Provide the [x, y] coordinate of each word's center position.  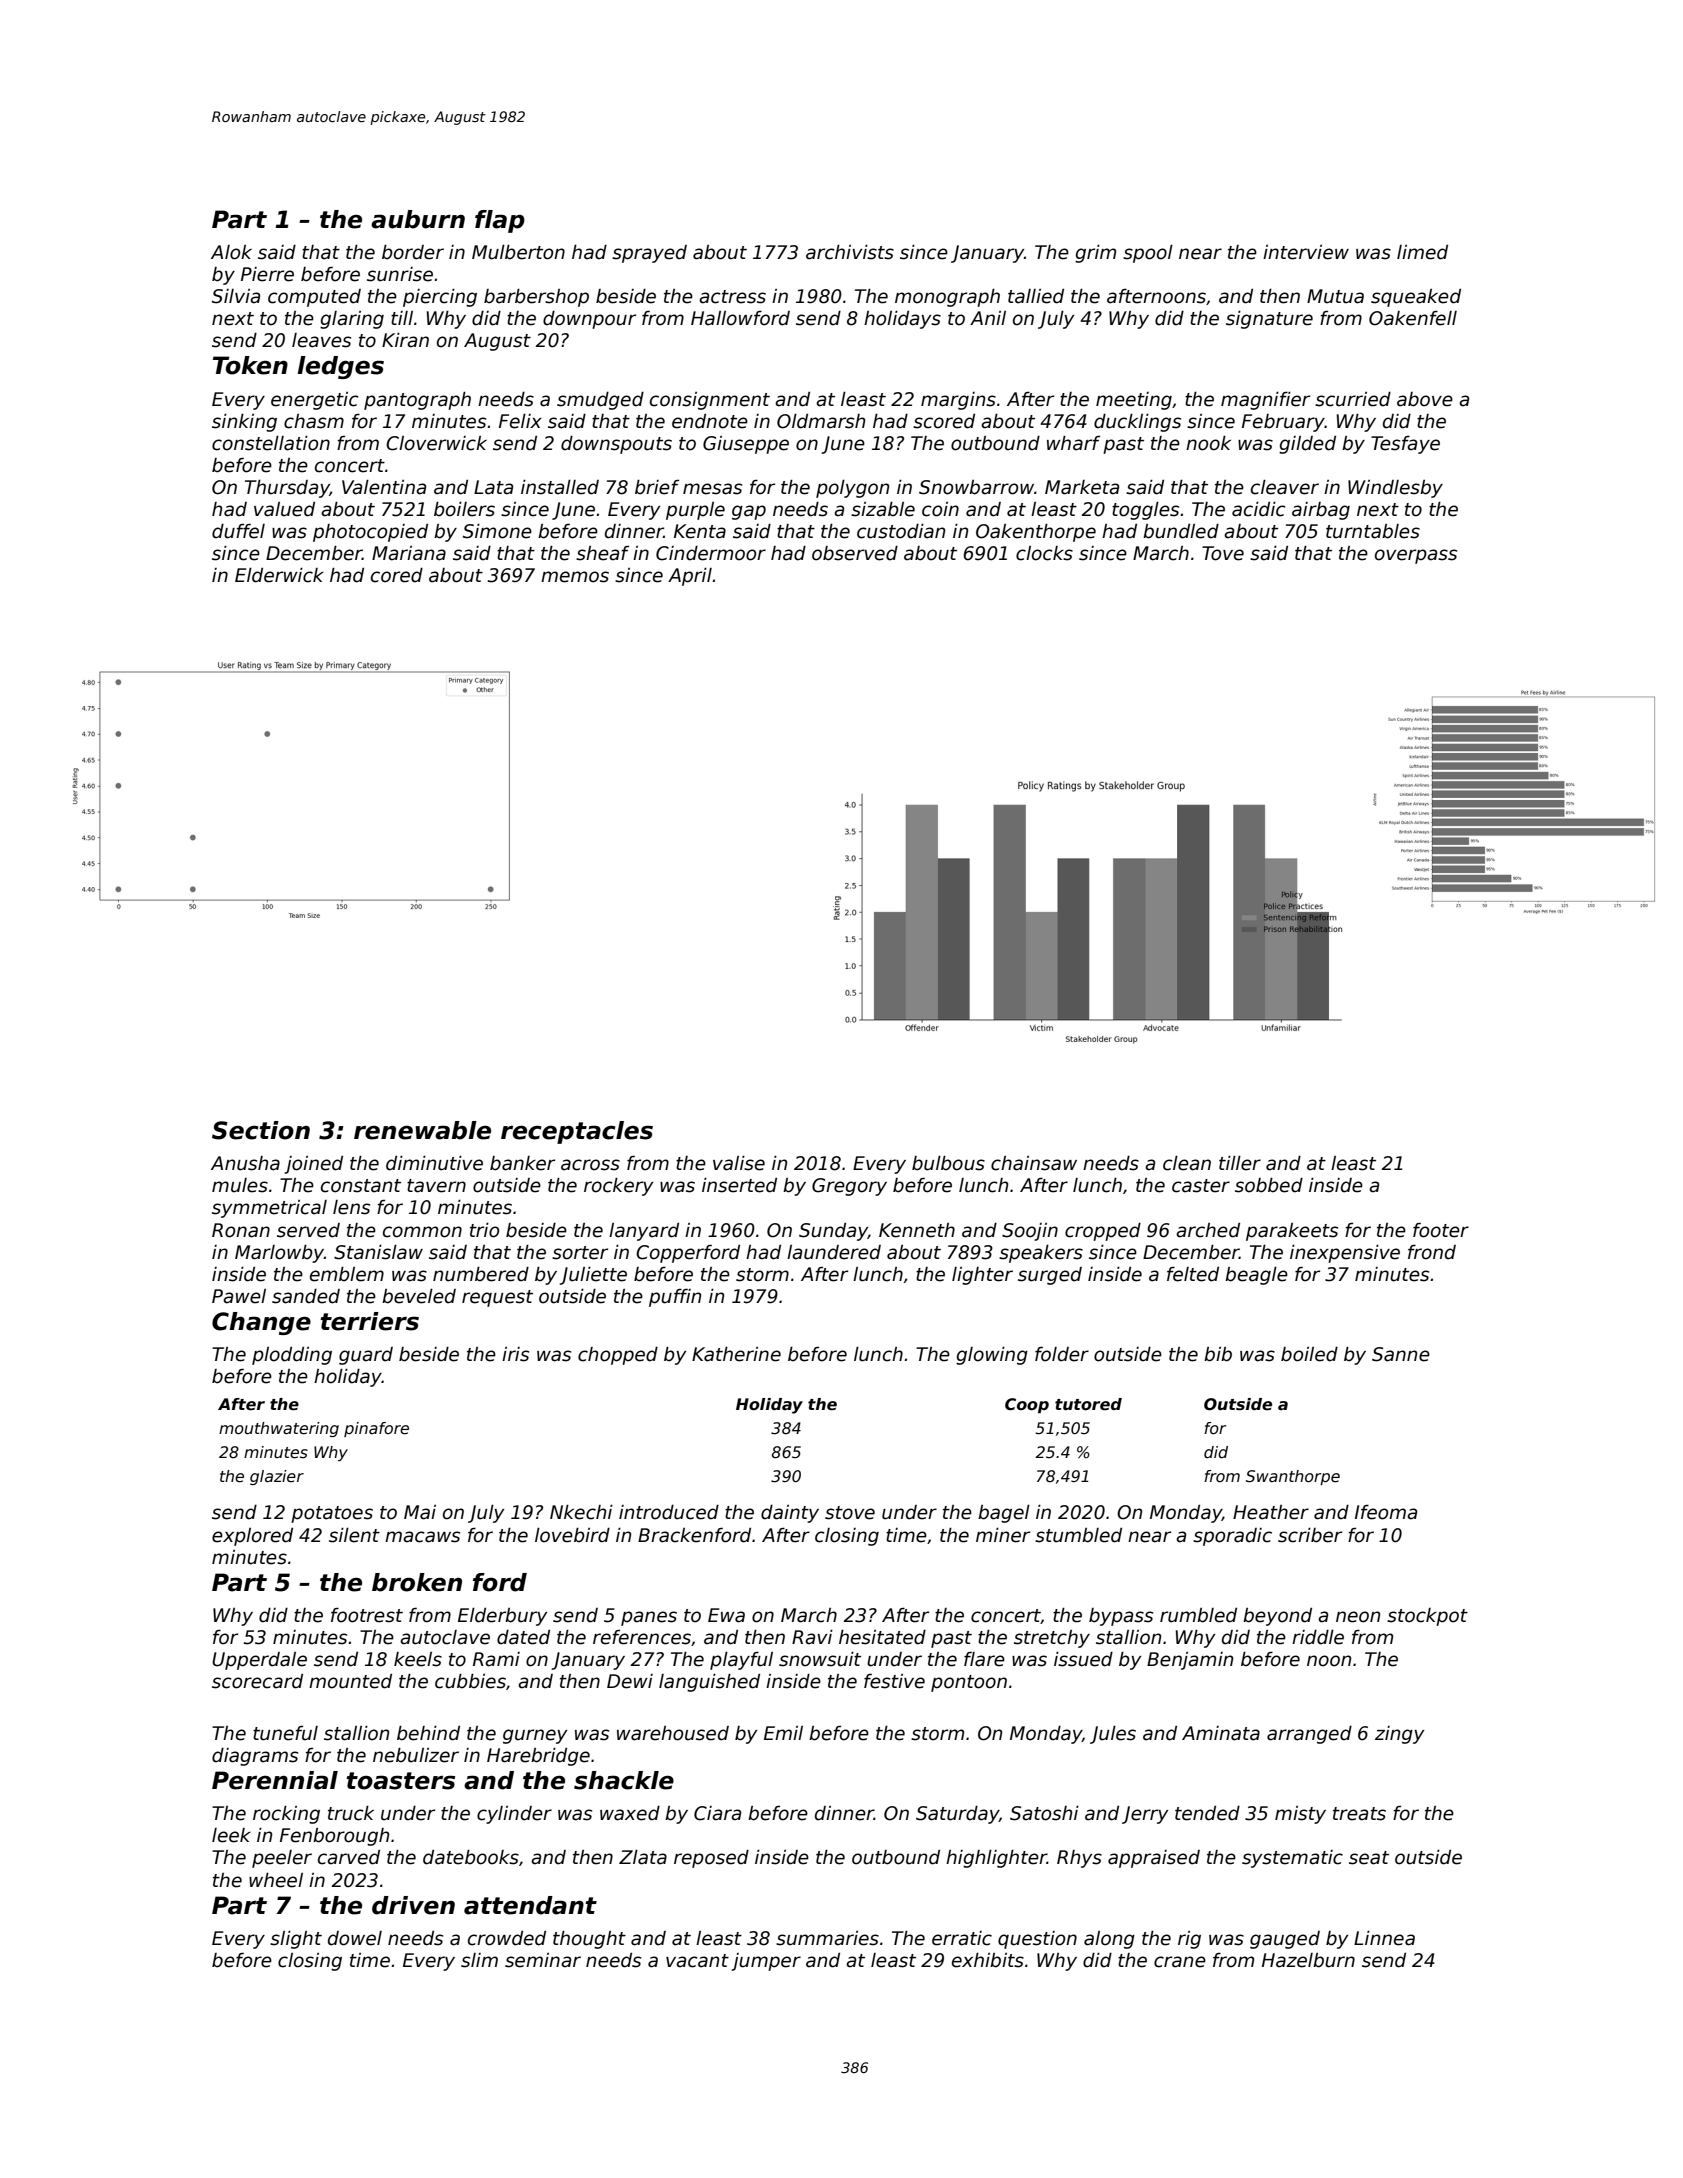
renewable [422, 1130]
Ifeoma [1386, 1512]
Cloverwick [436, 443]
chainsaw [1034, 1163]
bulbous [948, 1163]
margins [958, 401]
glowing [992, 1356]
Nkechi [581, 1512]
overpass [1416, 556]
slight [296, 1940]
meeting [1134, 401]
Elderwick [279, 575]
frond [1432, 1252]
